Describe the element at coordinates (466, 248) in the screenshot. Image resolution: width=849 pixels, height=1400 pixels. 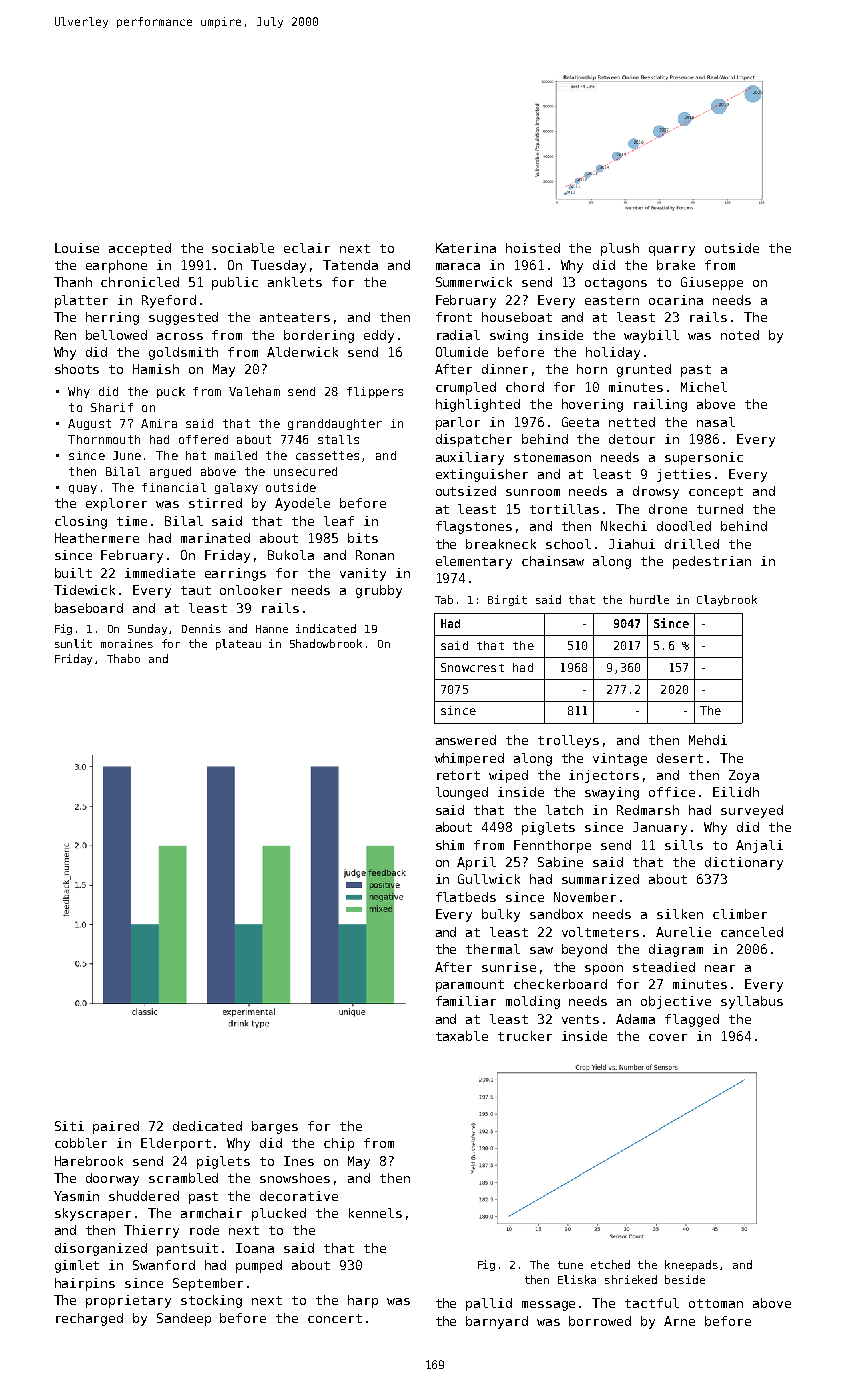
I see `Katerina` at that location.
